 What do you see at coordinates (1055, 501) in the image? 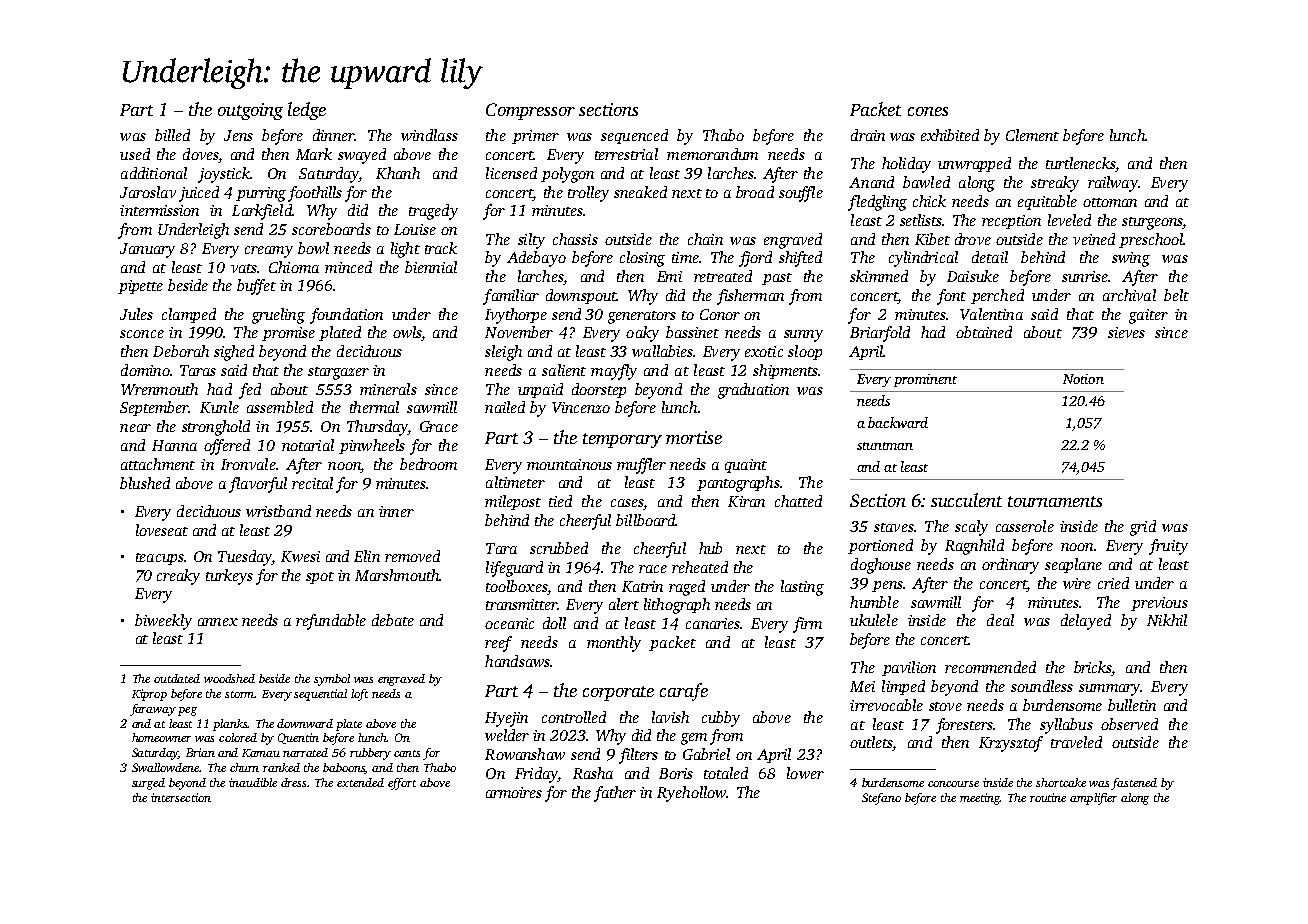
I see `tournaments` at bounding box center [1055, 501].
